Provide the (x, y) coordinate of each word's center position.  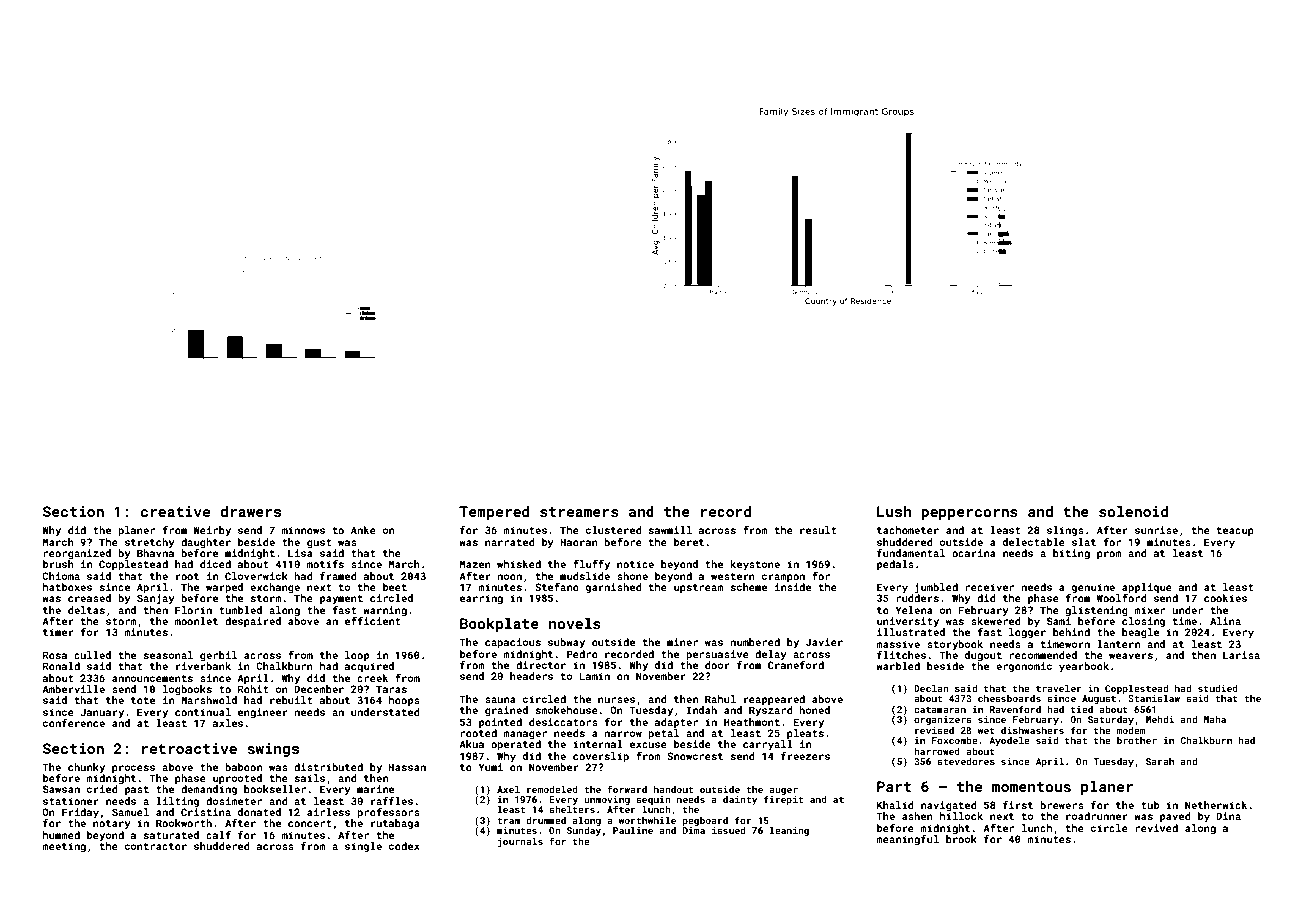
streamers (579, 512)
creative (175, 511)
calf (218, 835)
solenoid (1133, 511)
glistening (1096, 611)
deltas (86, 610)
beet (395, 587)
